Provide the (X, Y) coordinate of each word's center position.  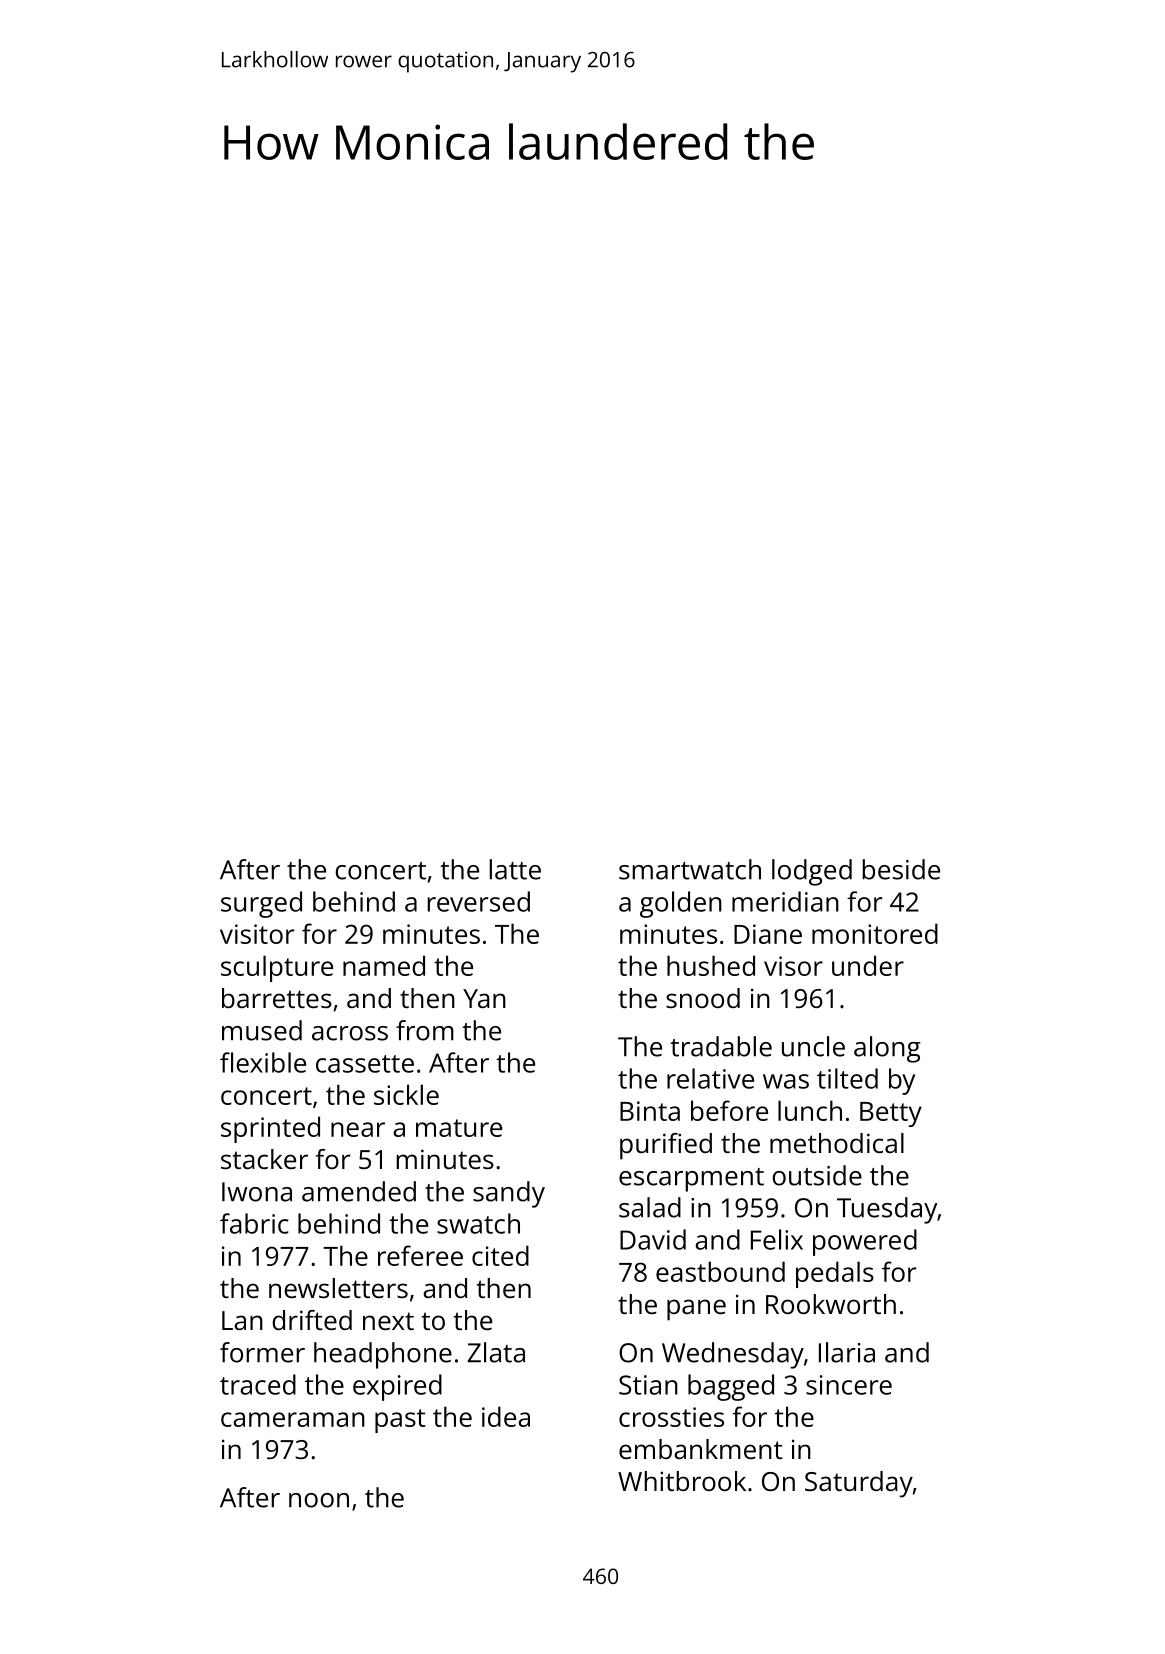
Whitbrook (682, 1481)
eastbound (720, 1271)
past (400, 1421)
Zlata (496, 1352)
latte (515, 869)
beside (901, 869)
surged (261, 904)
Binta (650, 1111)
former (262, 1352)
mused (262, 1030)
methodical (837, 1143)
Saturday (859, 1484)
